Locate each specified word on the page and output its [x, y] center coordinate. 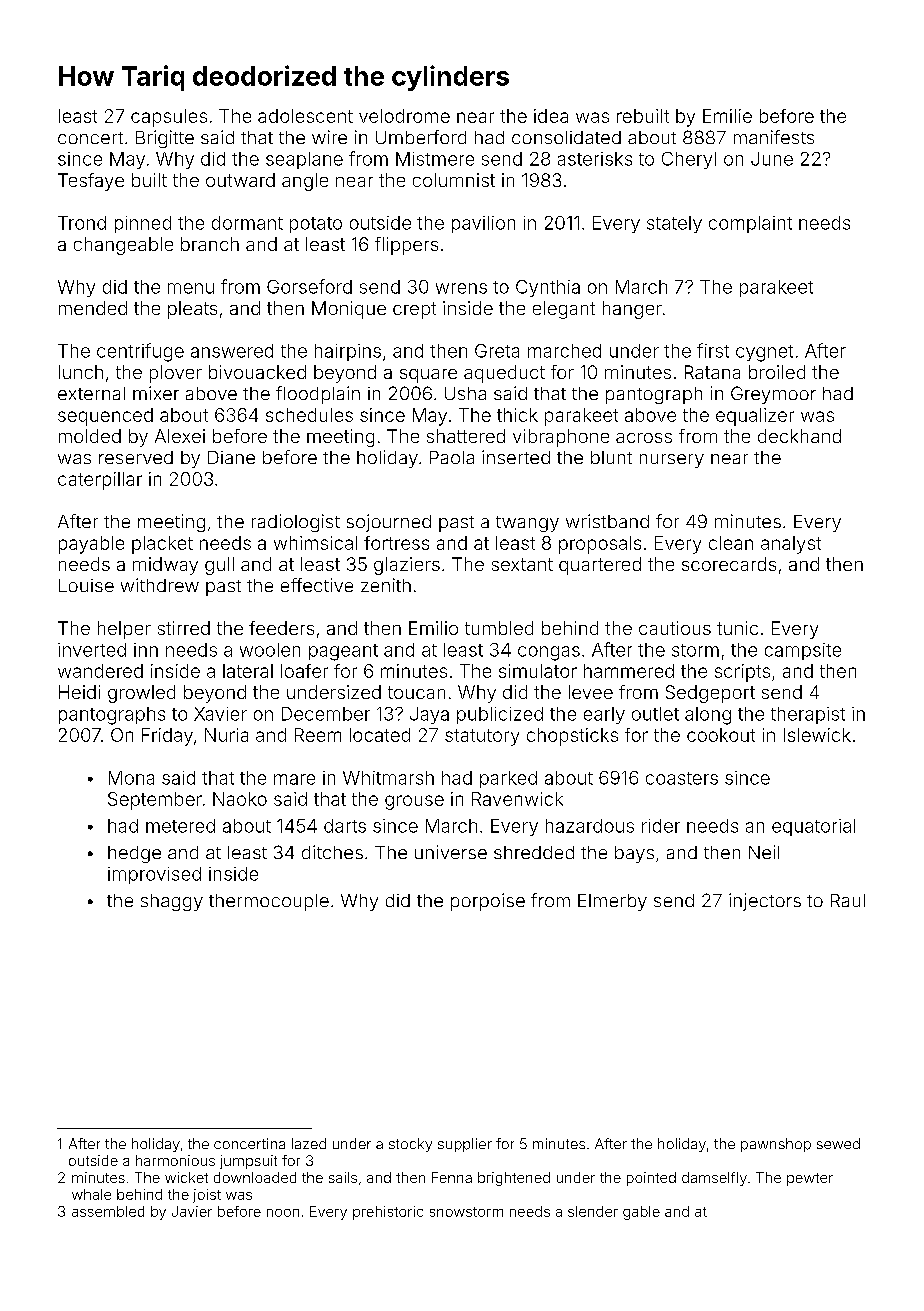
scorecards [729, 564]
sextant [522, 564]
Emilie [727, 116]
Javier [192, 1211]
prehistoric [388, 1213]
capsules [169, 118]
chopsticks [572, 737]
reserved [136, 457]
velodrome [404, 116]
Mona [131, 778]
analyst [791, 545]
